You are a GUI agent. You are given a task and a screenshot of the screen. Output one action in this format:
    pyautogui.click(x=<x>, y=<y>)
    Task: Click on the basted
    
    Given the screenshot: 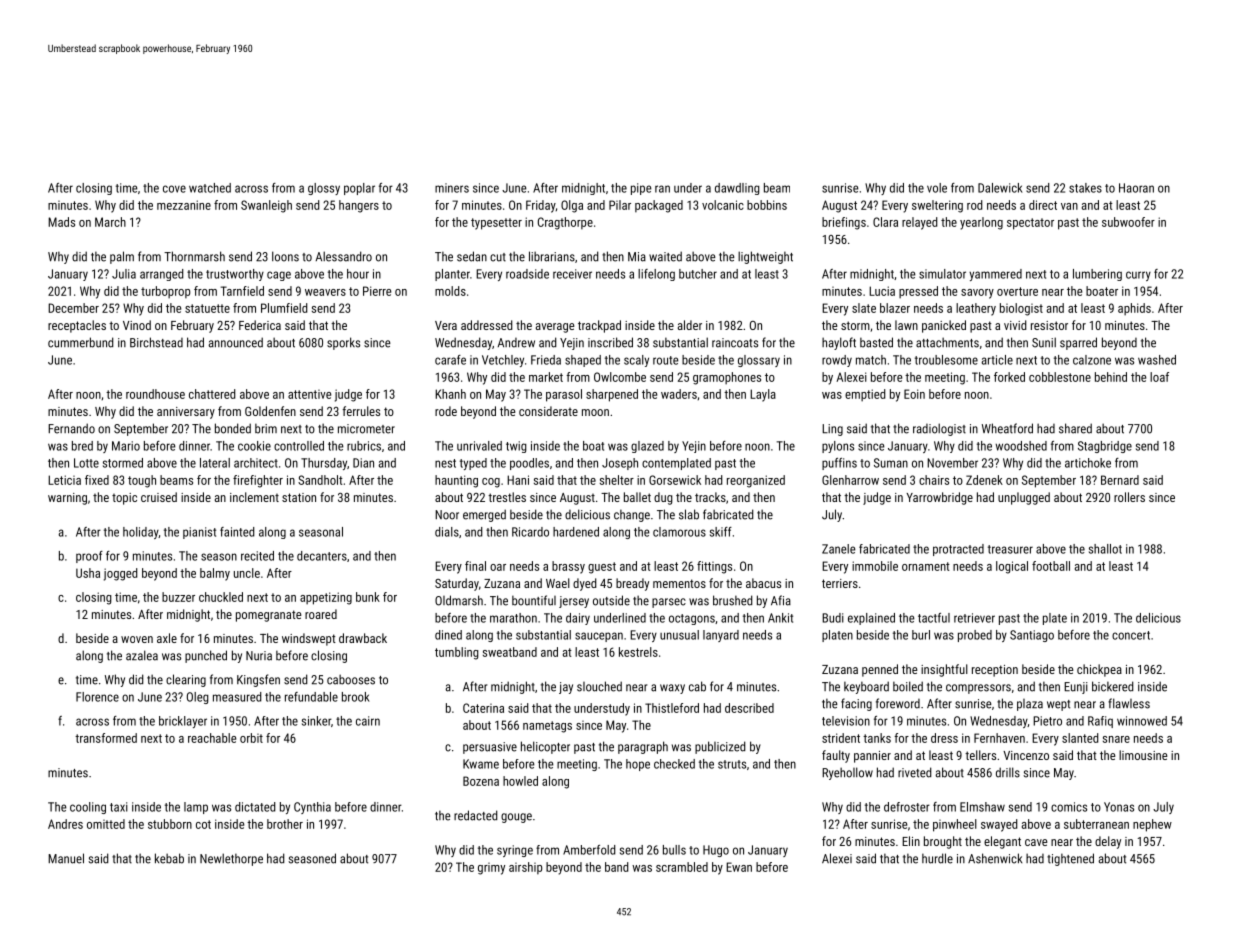 What is the action you would take?
    pyautogui.click(x=876, y=342)
